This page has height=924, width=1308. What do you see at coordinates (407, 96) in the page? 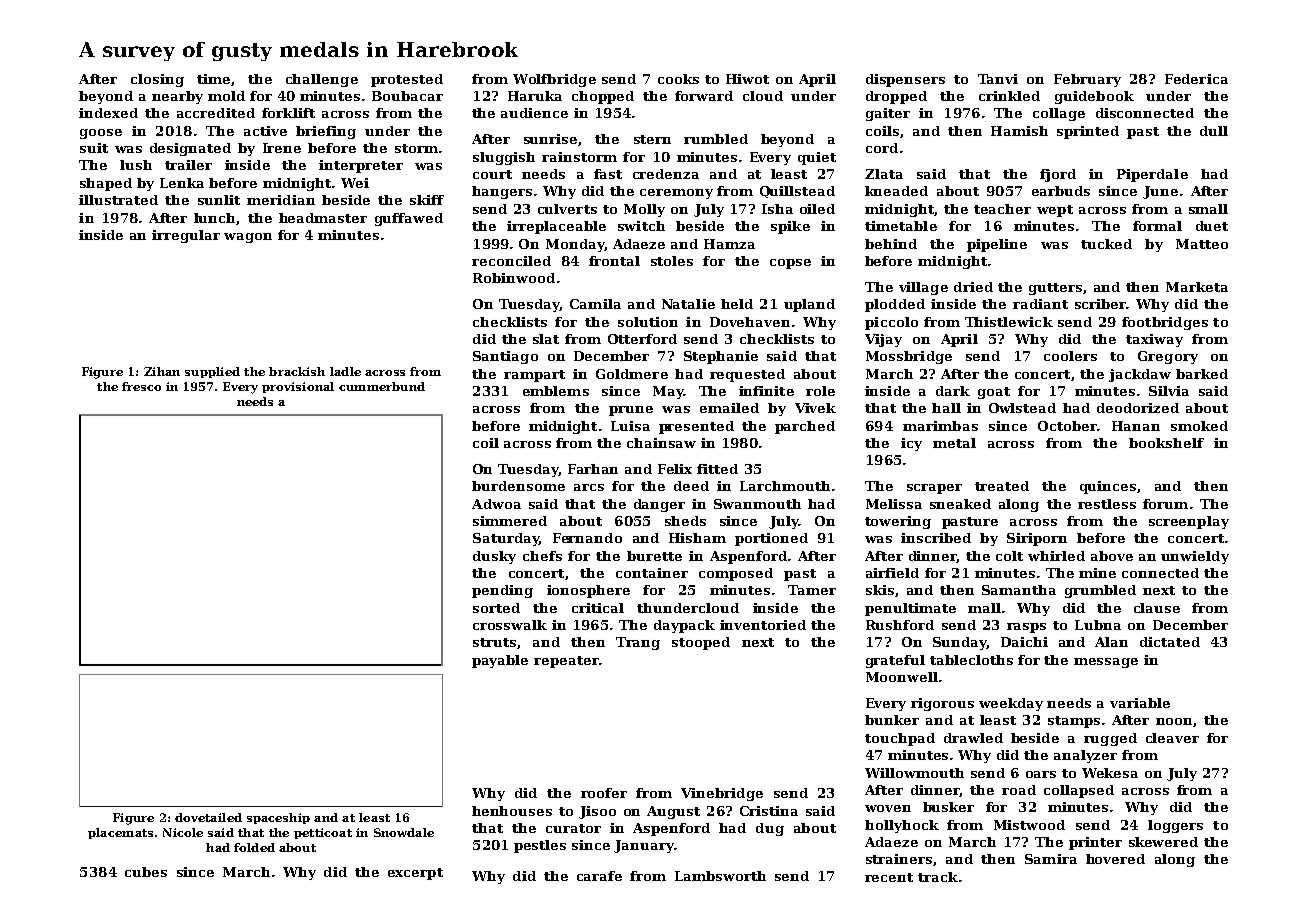
I see `Boubacar` at bounding box center [407, 96].
